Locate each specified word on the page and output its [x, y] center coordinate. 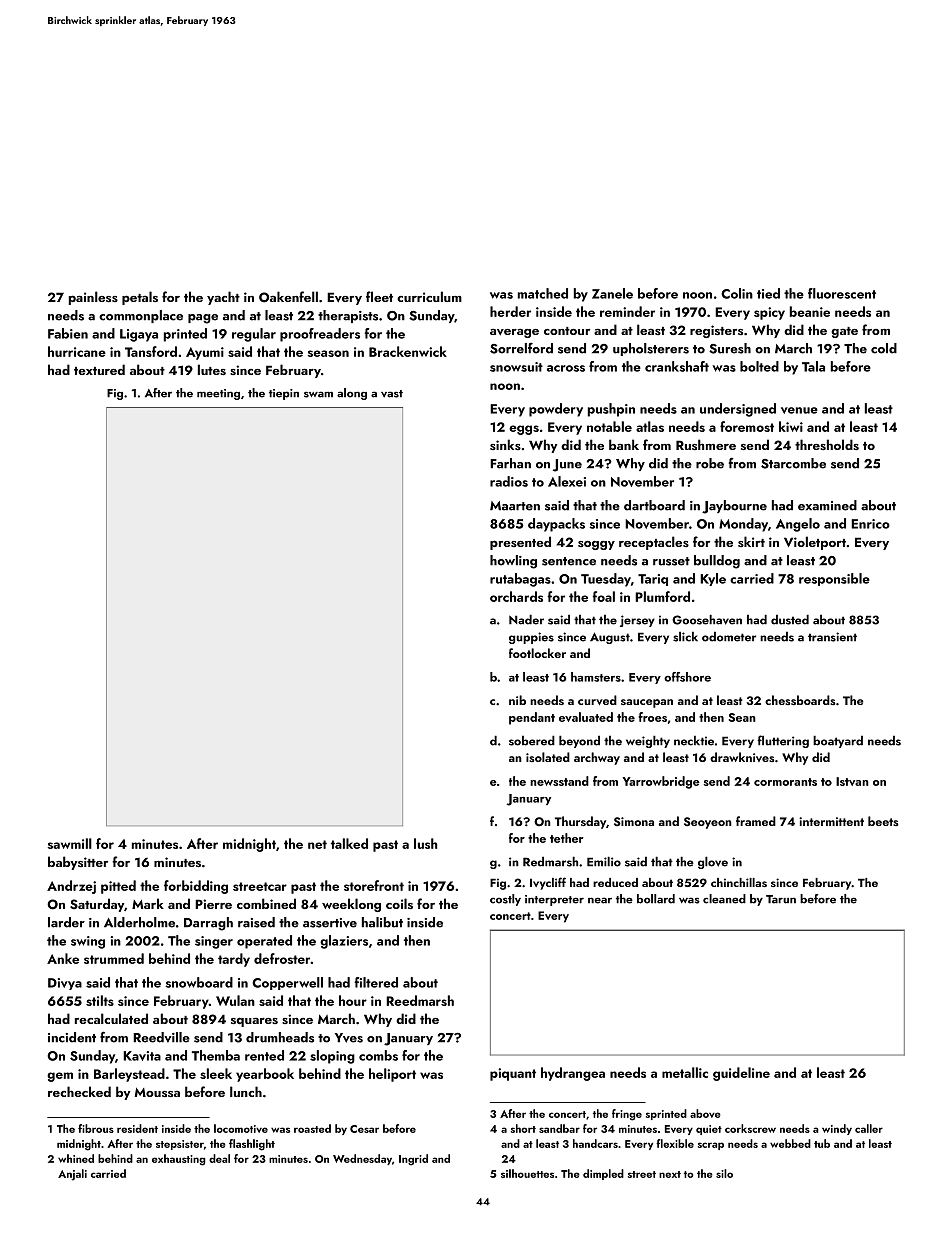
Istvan [852, 781]
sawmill [70, 843]
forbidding [196, 887]
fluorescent [842, 293]
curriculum [429, 296]
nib [517, 700]
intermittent [831, 821]
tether [567, 838]
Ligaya [139, 335]
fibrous [96, 1128]
